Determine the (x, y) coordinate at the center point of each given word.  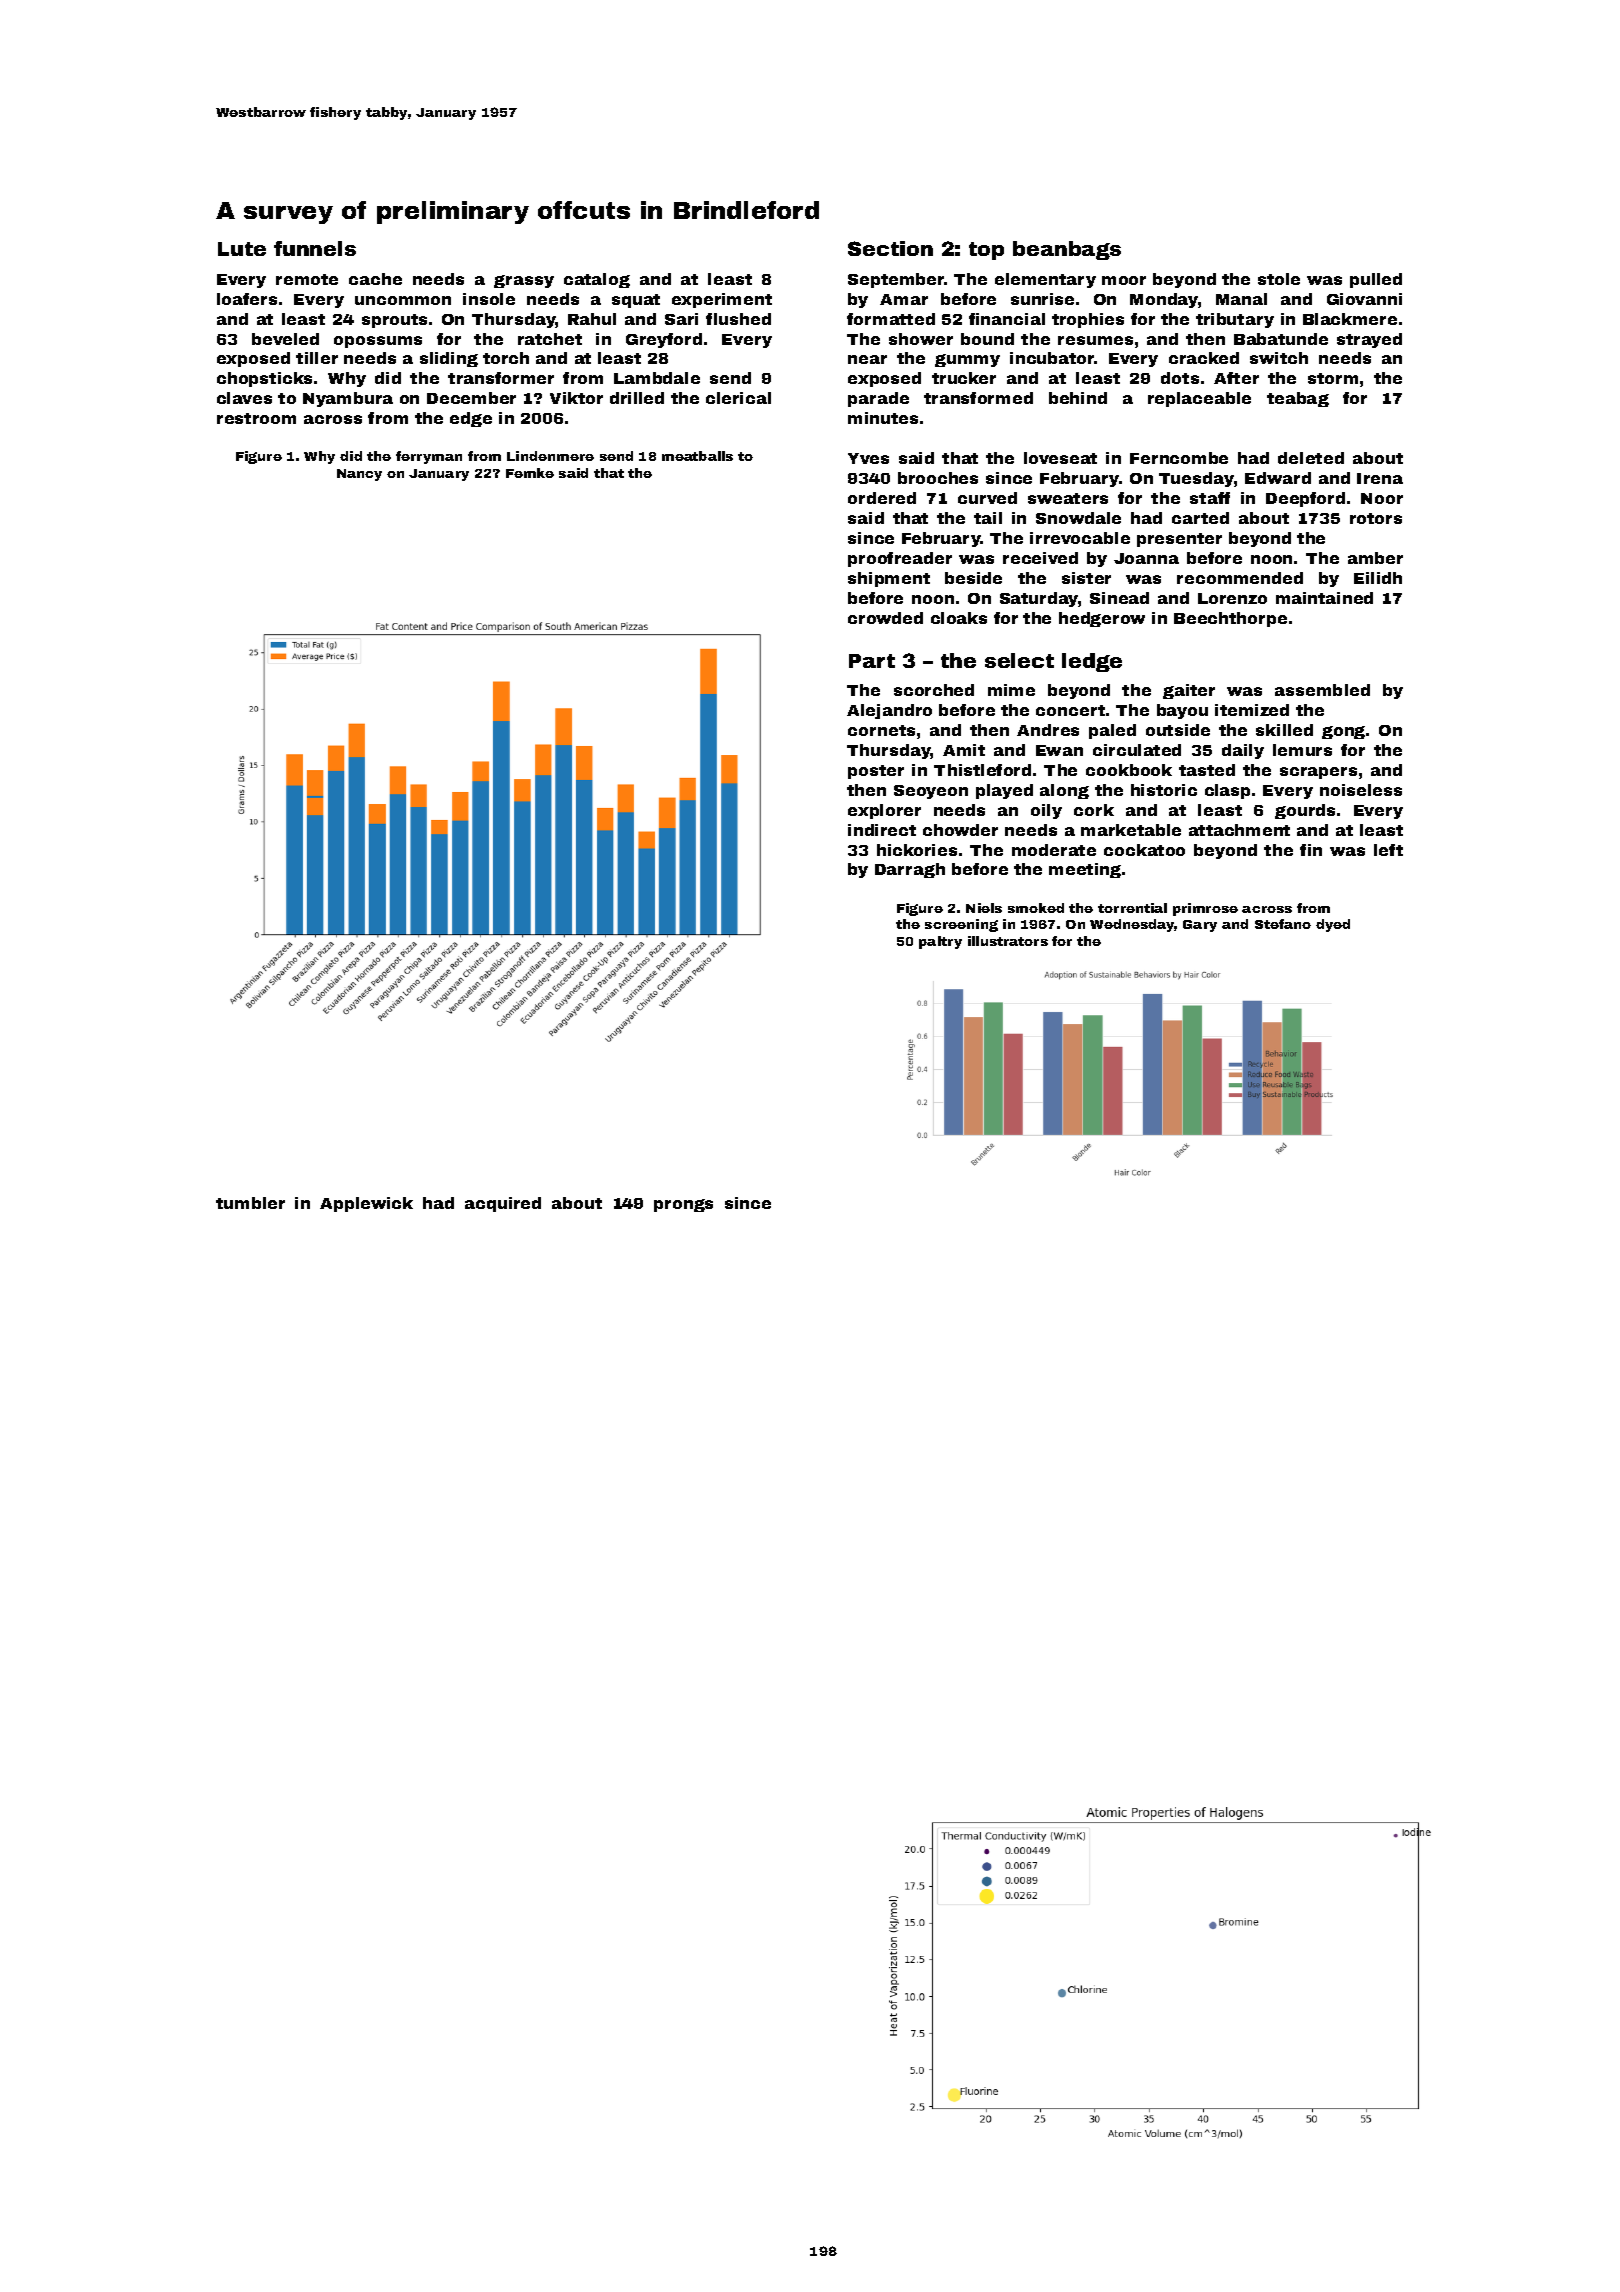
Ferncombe (1179, 458)
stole (1279, 279)
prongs (683, 1205)
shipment (889, 579)
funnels (315, 248)
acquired (503, 1204)
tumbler (250, 1203)
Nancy (359, 475)
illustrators (1008, 941)
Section (890, 248)
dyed (1333, 925)
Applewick (366, 1204)
